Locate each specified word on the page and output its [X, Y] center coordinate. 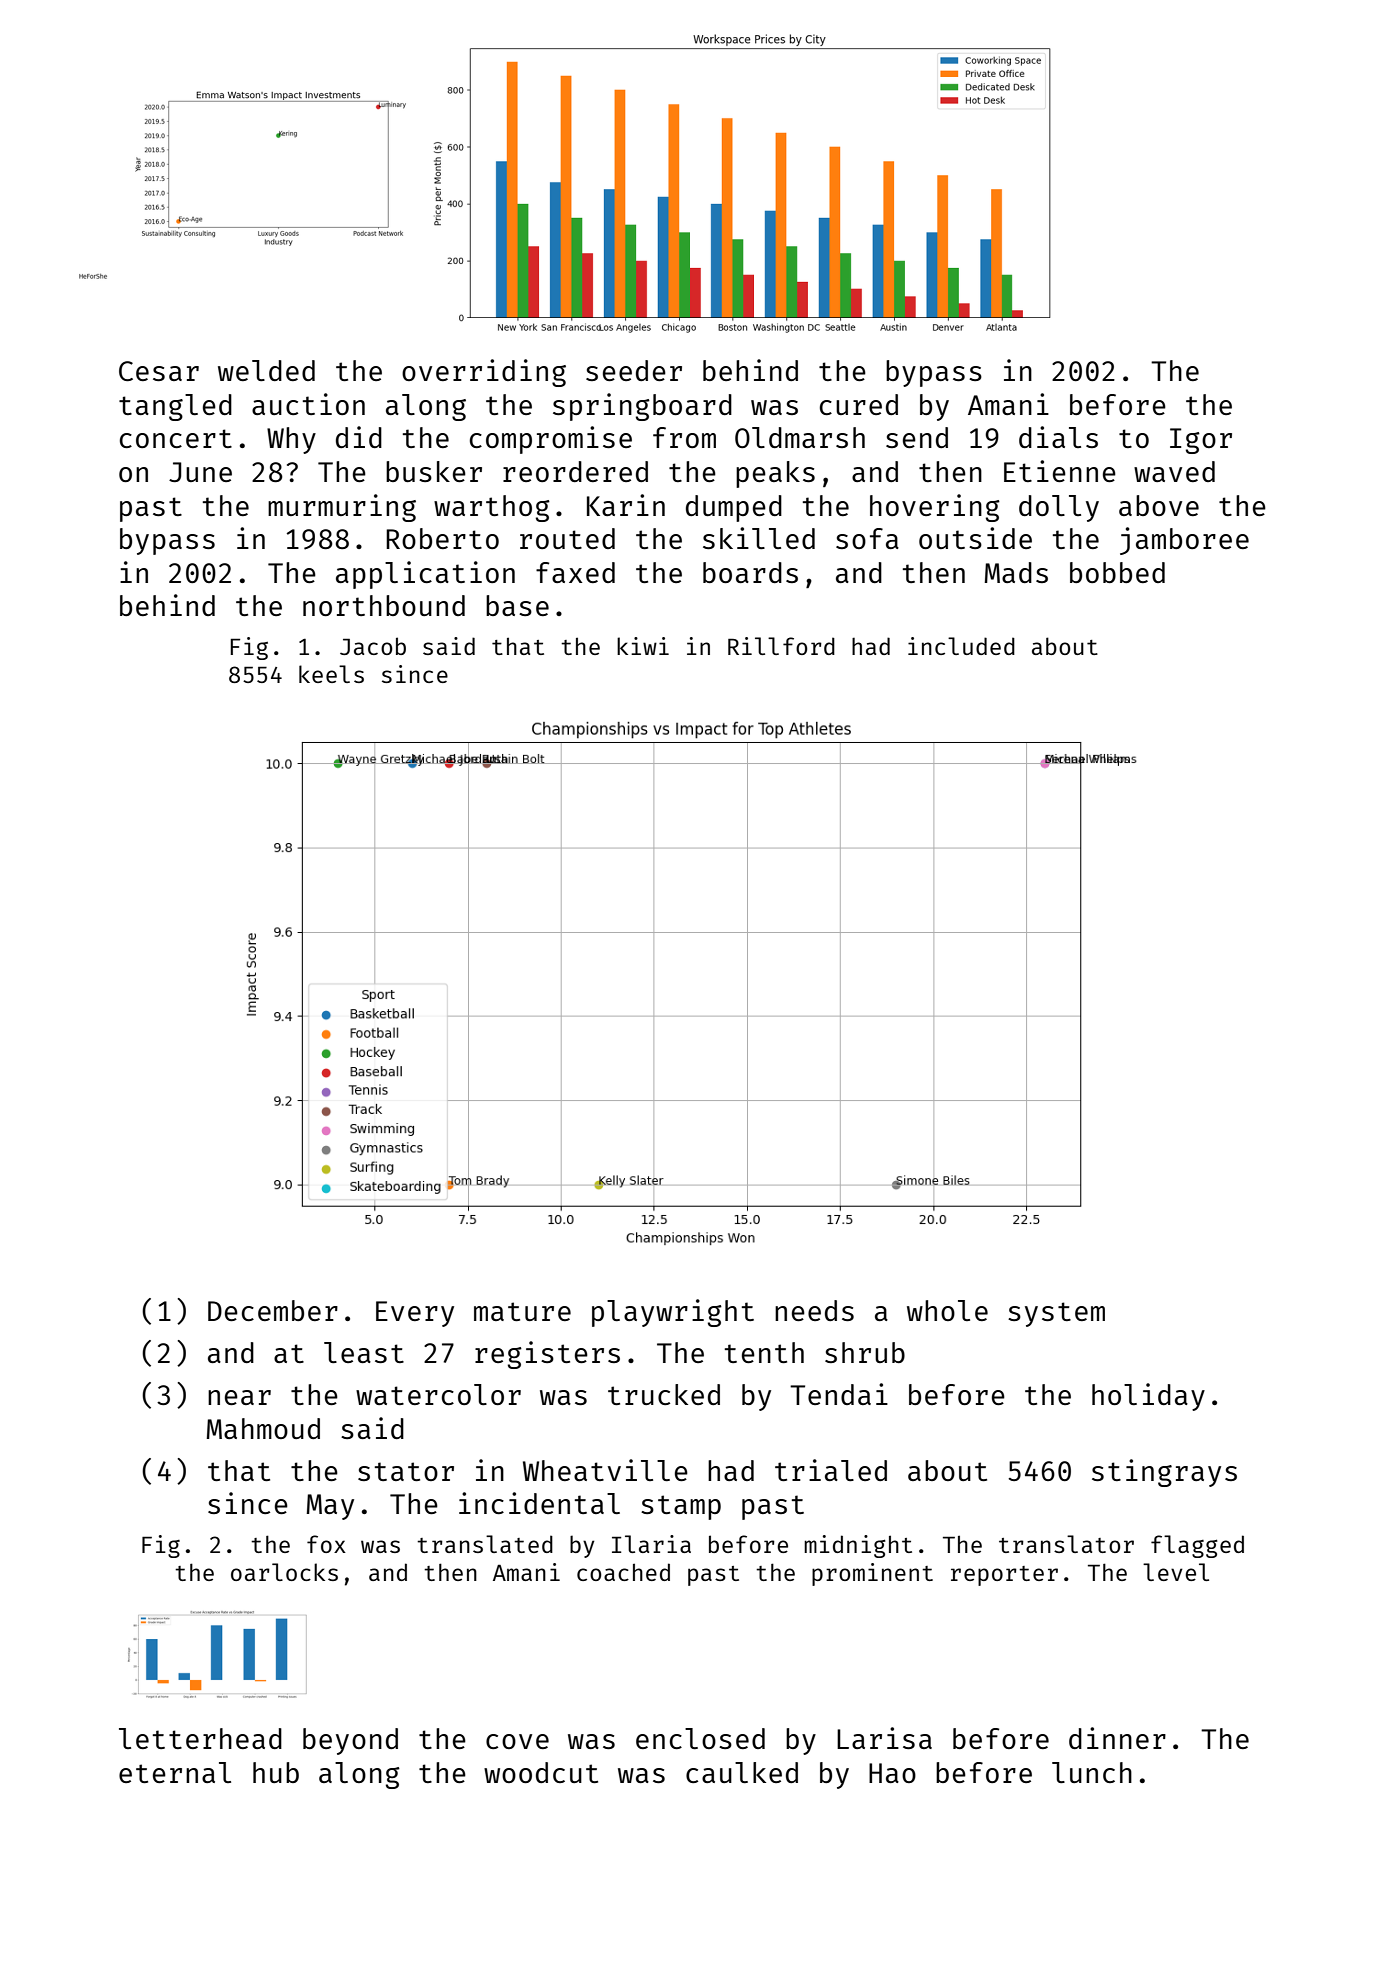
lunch [1092, 1772]
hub [276, 1772]
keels [331, 674]
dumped [734, 508]
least [364, 1352]
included [961, 646]
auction [308, 404]
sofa [867, 538]
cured [859, 404]
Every [415, 1314]
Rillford [781, 646]
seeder [634, 370]
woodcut [541, 1772]
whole [947, 1310]
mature [522, 1311]
